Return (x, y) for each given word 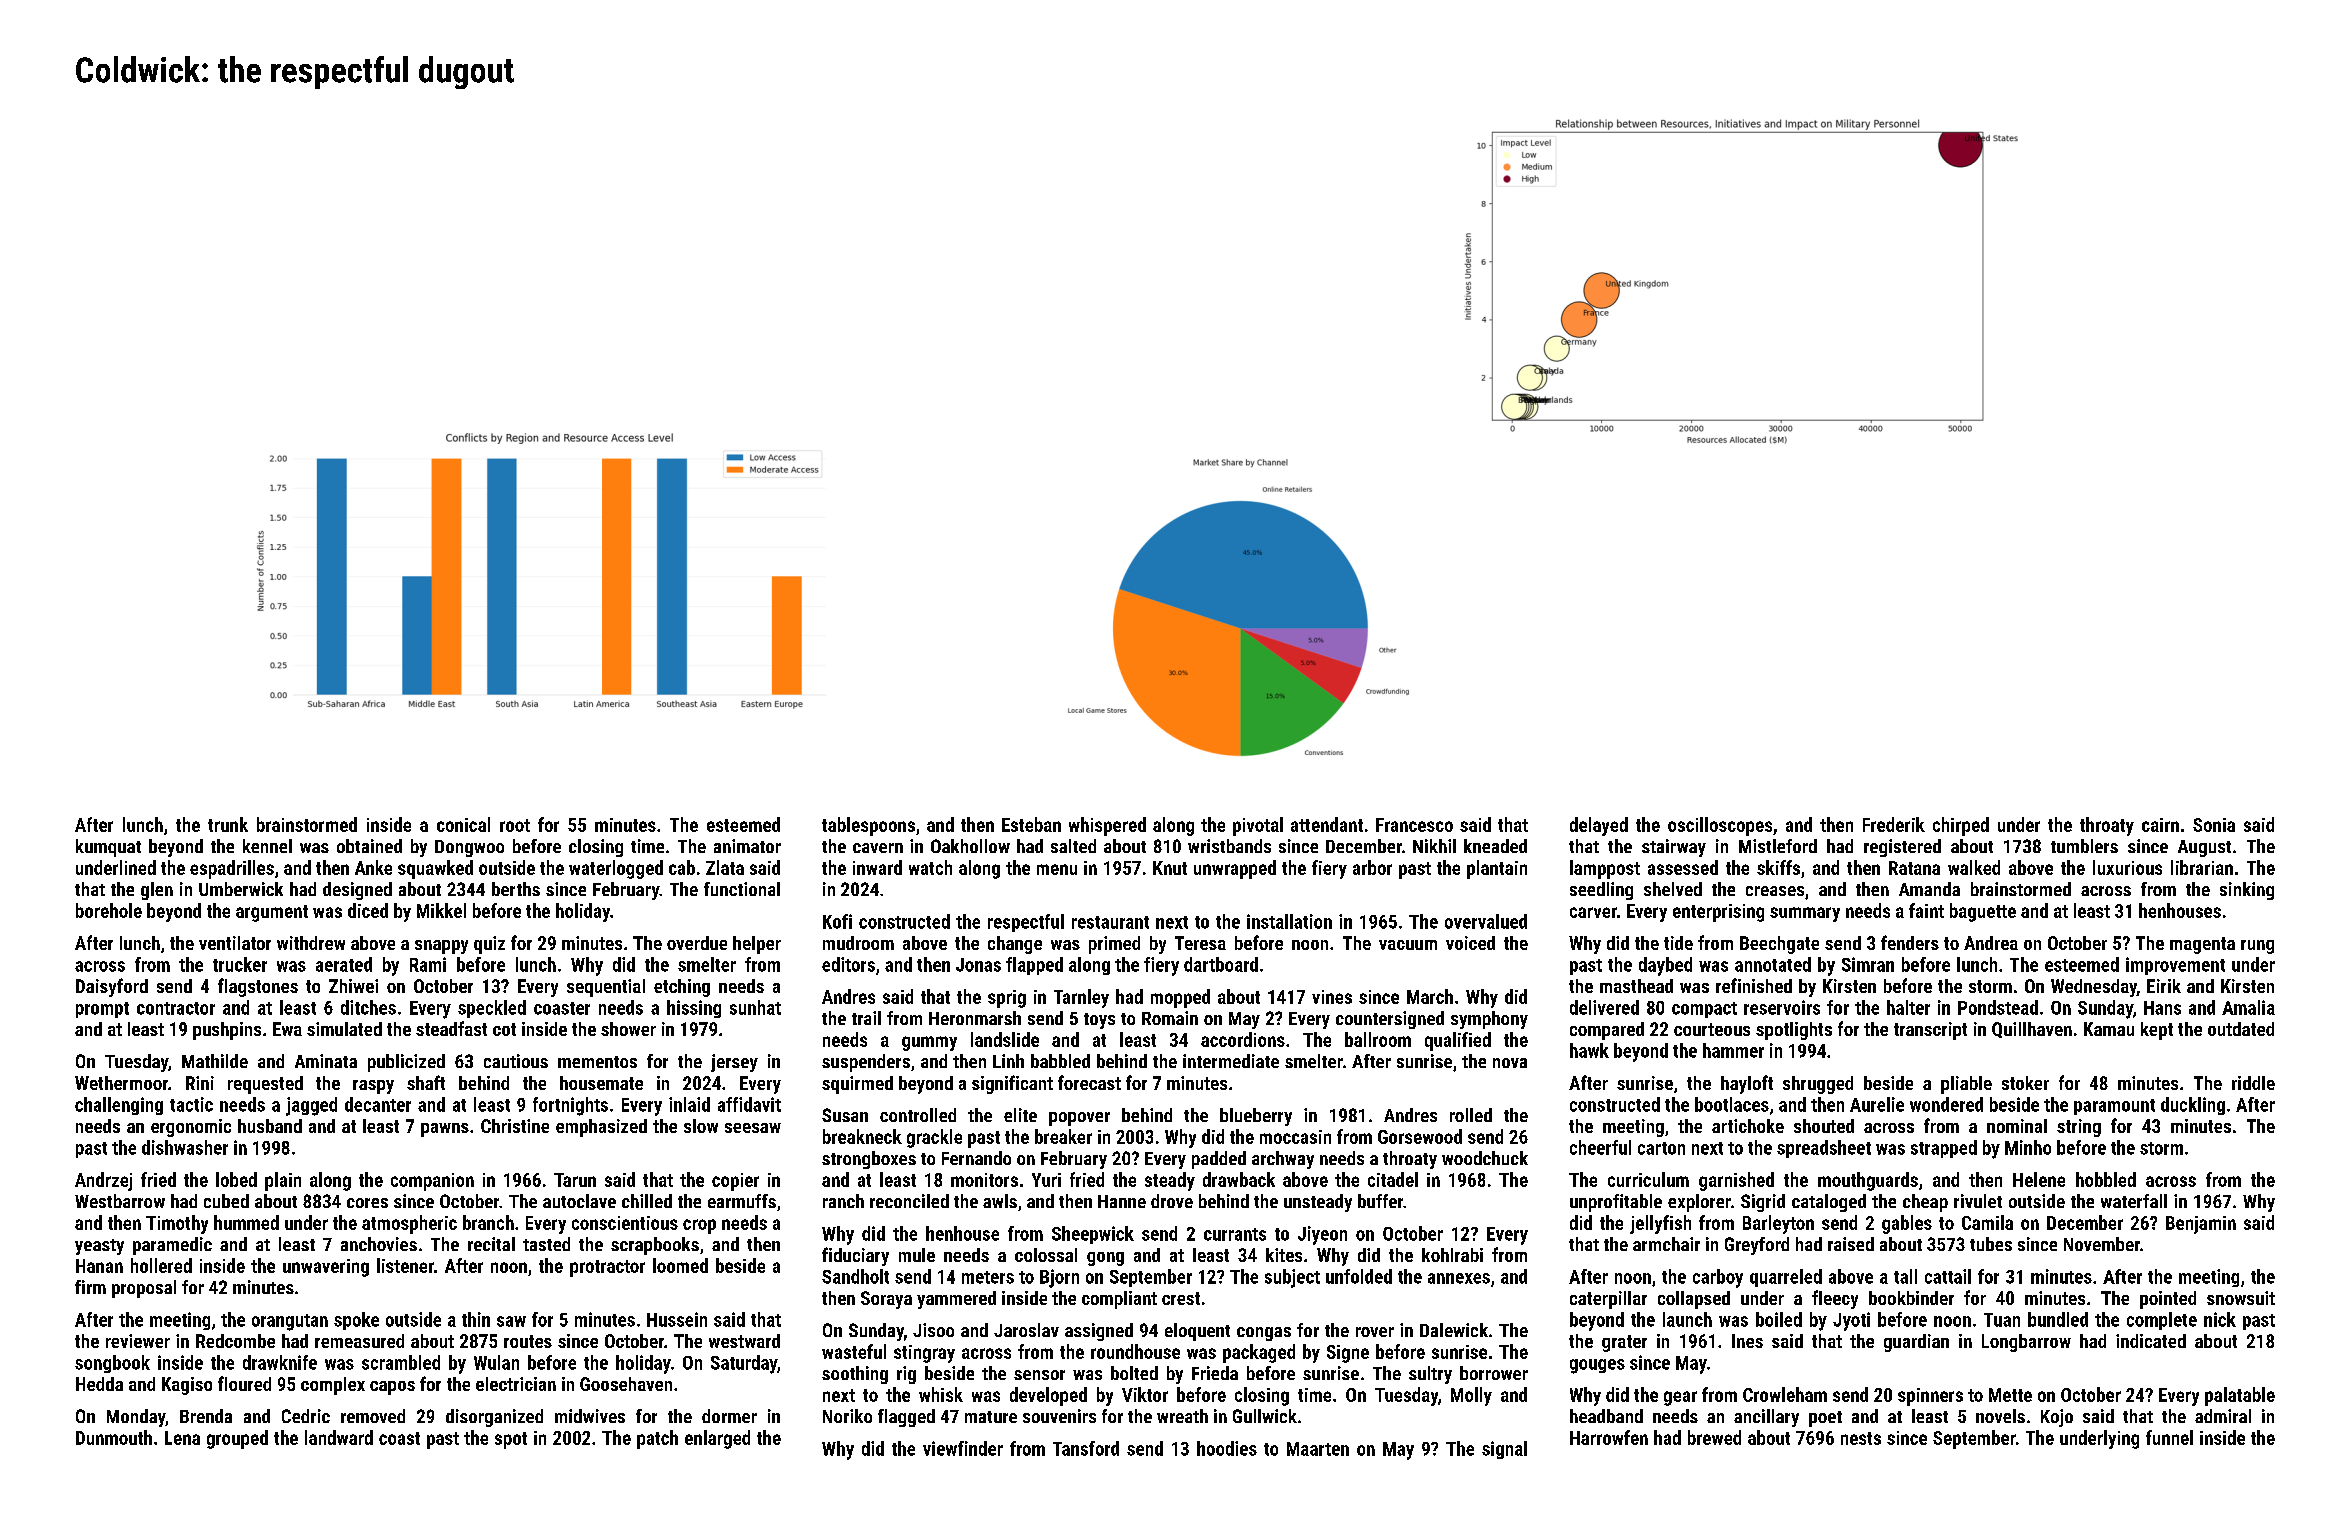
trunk (228, 824)
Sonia (2214, 825)
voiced (1470, 943)
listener (405, 1265)
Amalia (2248, 1007)
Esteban (1031, 824)
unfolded (1359, 1276)
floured (244, 1383)
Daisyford (112, 987)
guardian (1916, 1343)
